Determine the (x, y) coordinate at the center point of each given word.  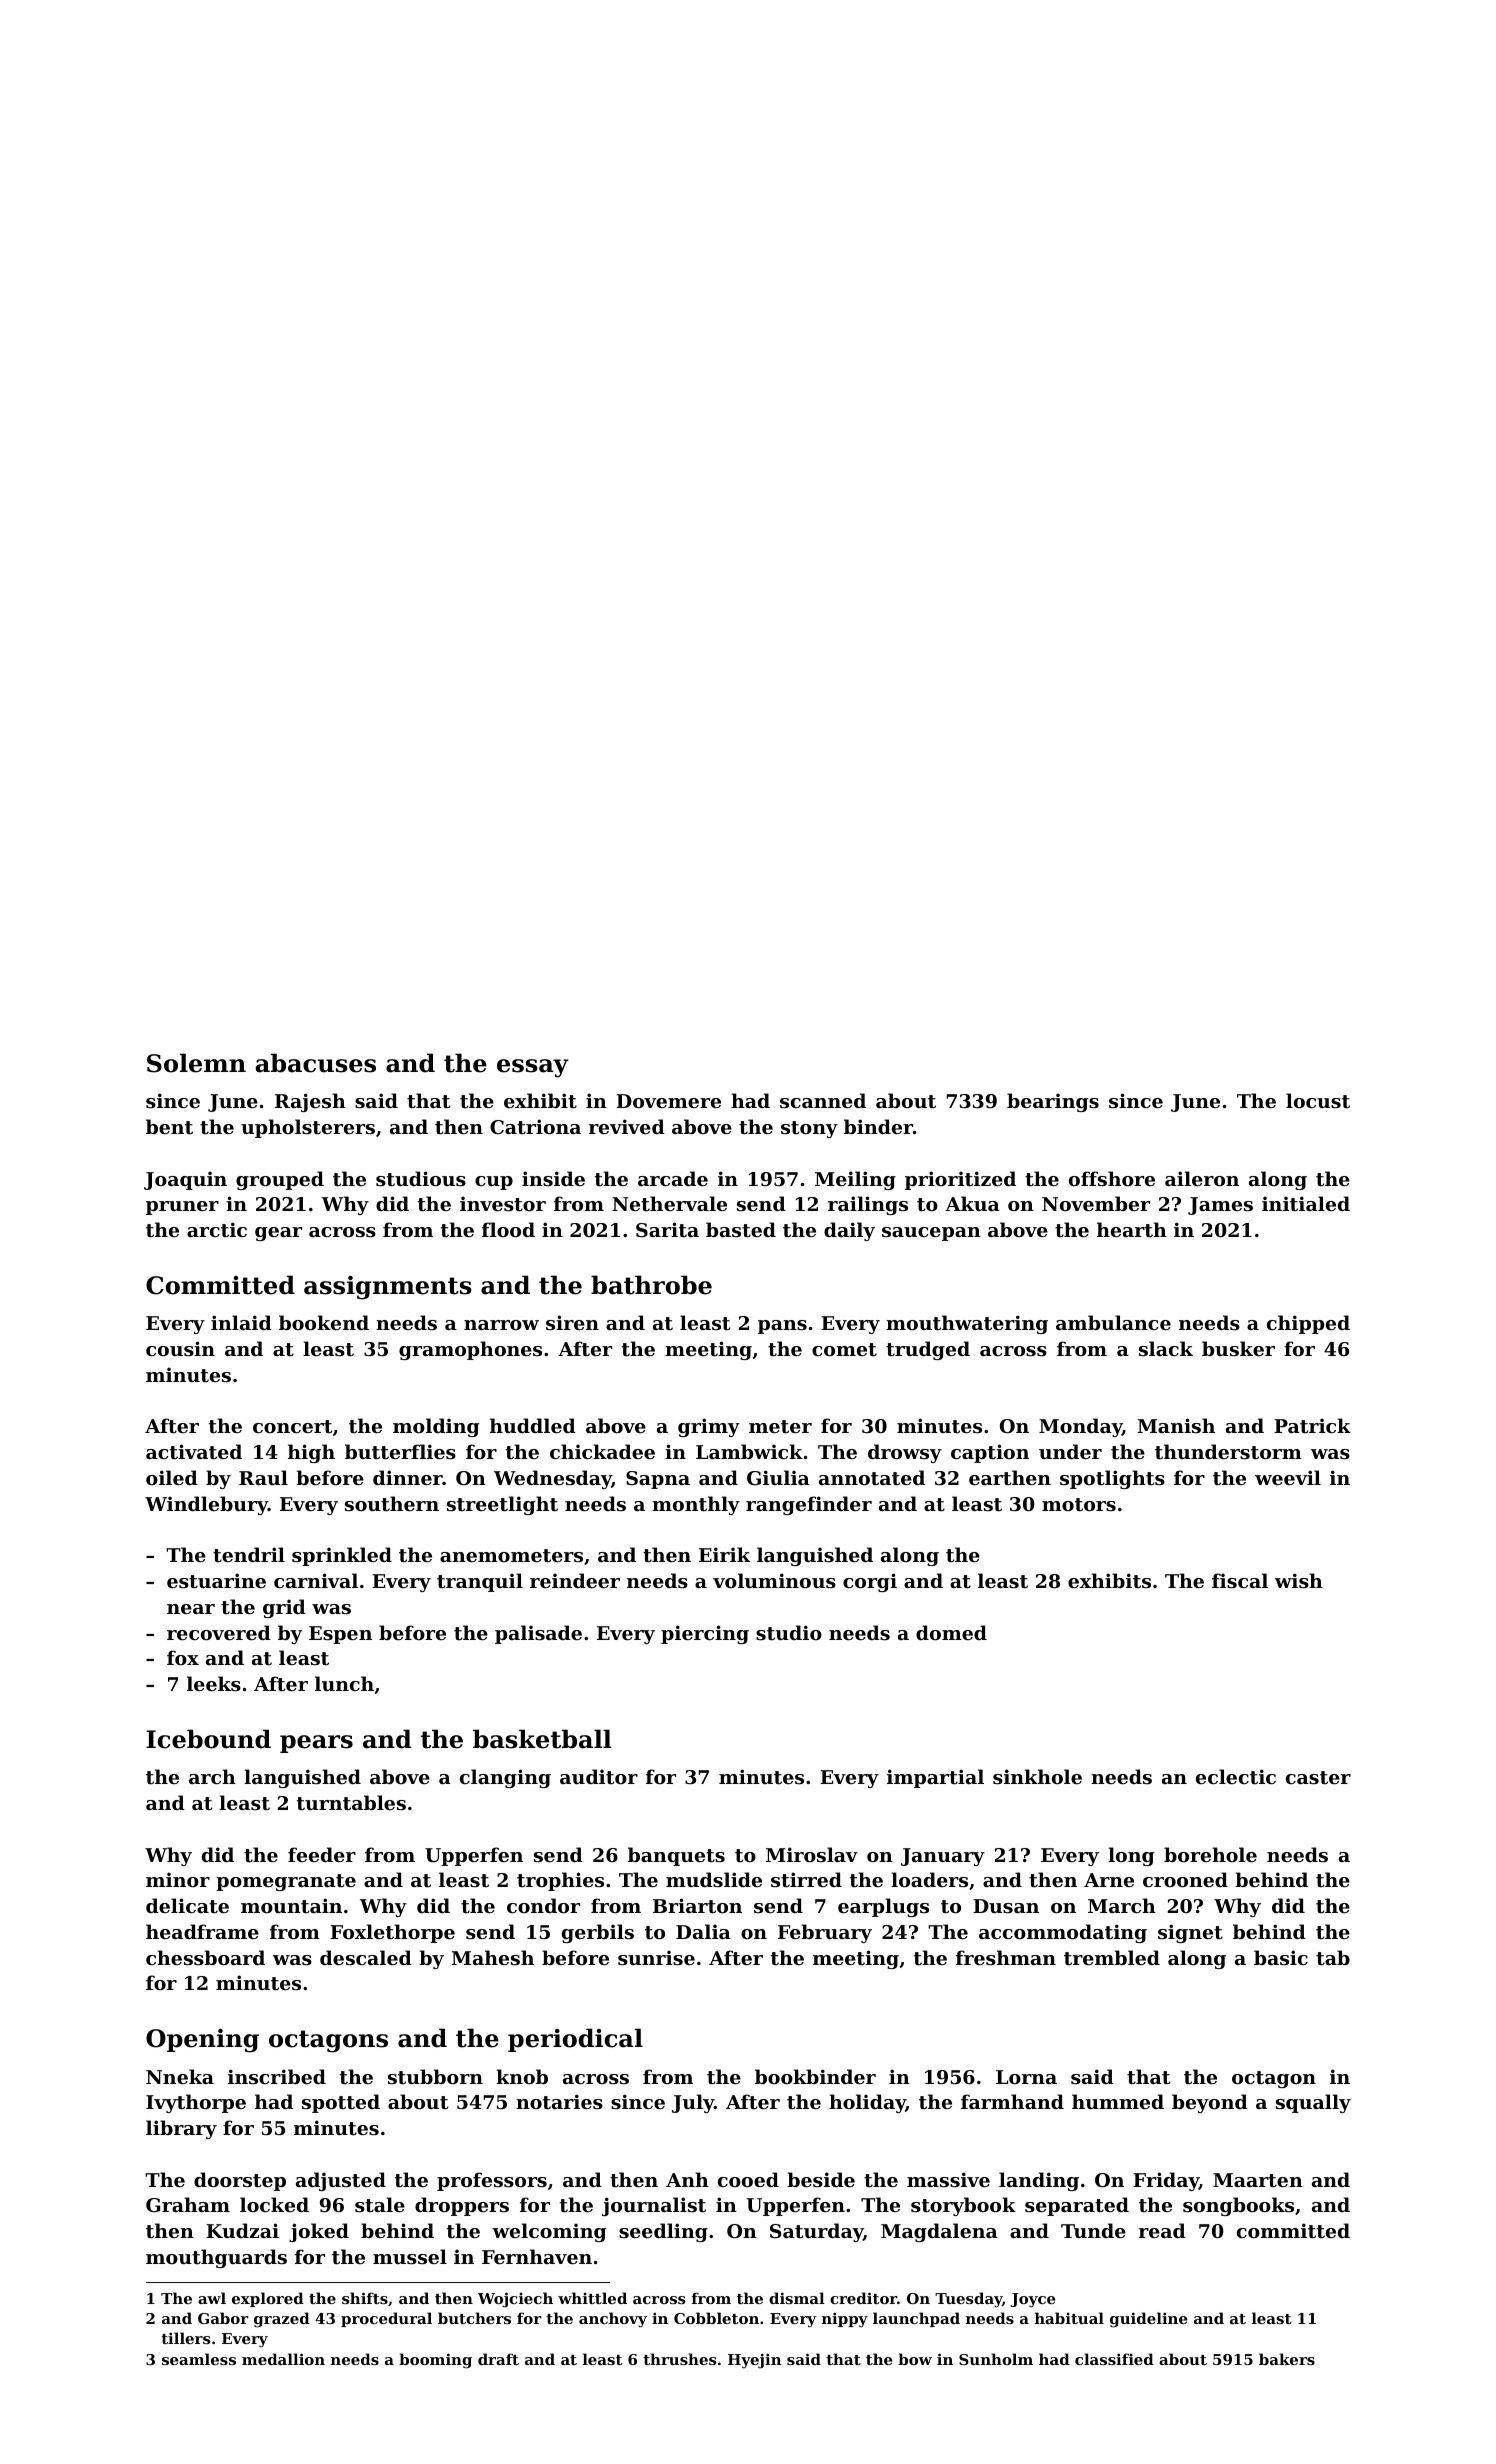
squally (1313, 2103)
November (1096, 1203)
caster (1318, 1778)
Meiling (855, 1180)
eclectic (1236, 1777)
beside (821, 2180)
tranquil (480, 1582)
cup (494, 1183)
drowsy (905, 1453)
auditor (599, 1776)
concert (292, 1426)
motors (1079, 1505)
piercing (705, 1634)
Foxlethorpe (392, 1933)
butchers (474, 2318)
